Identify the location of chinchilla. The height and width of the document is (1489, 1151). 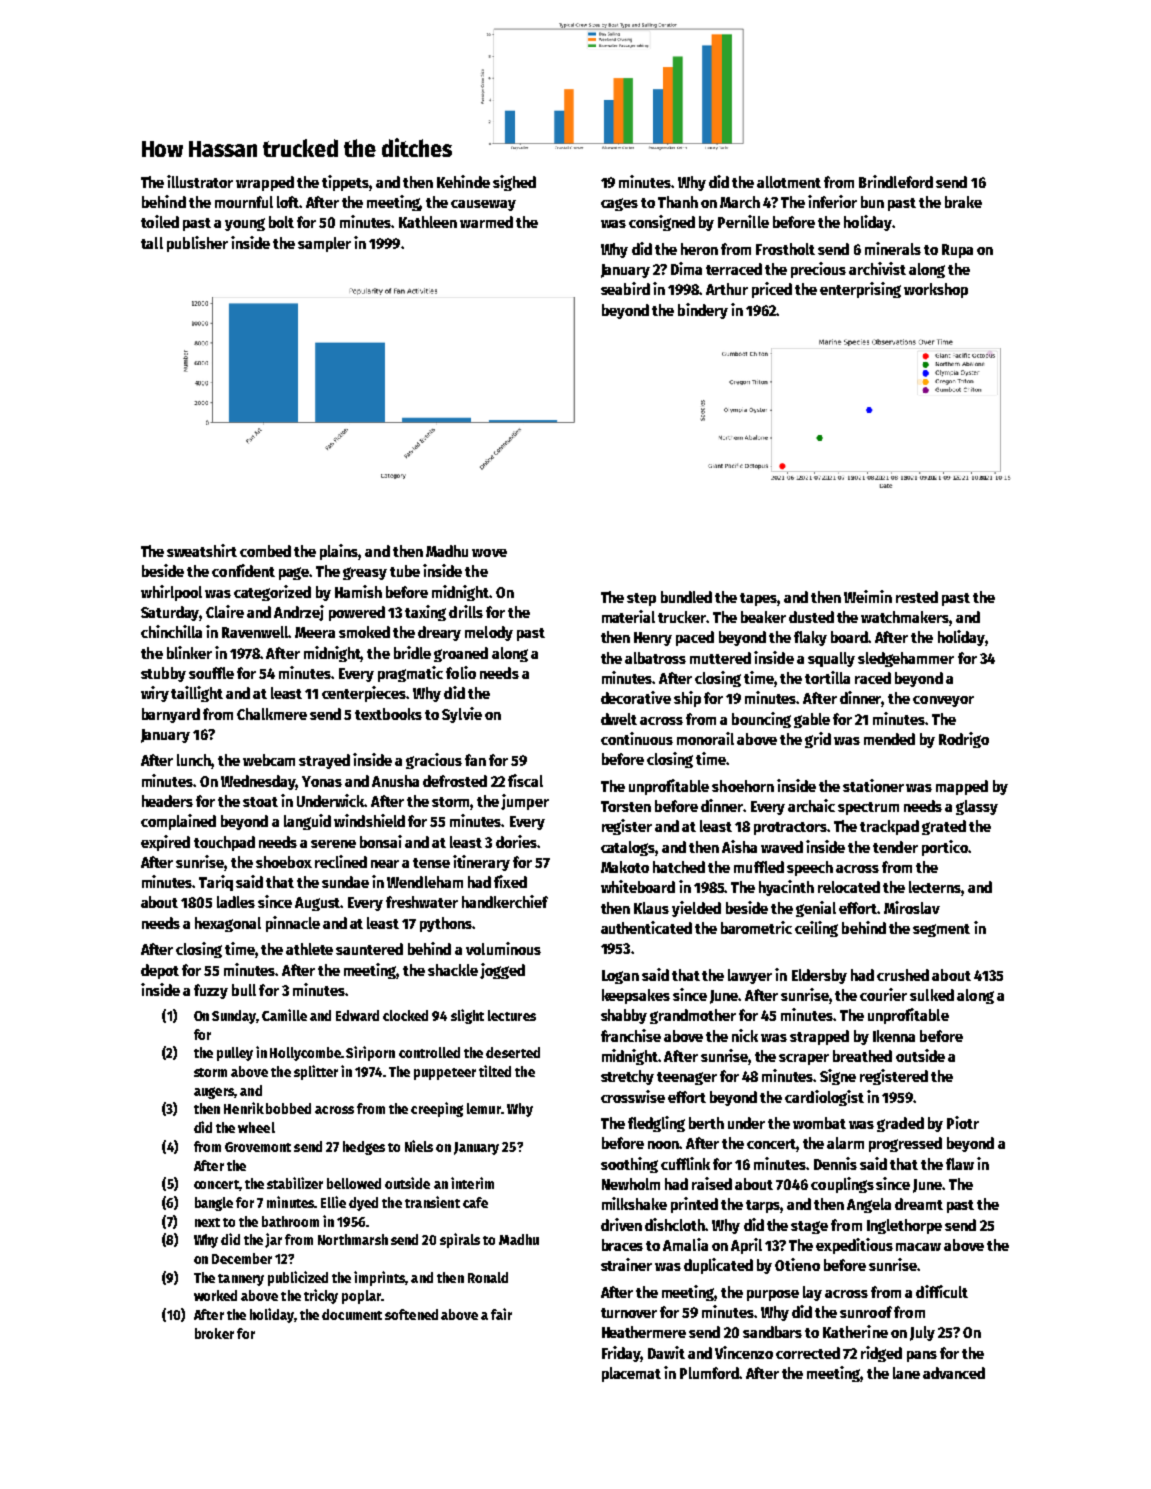
(171, 631).
